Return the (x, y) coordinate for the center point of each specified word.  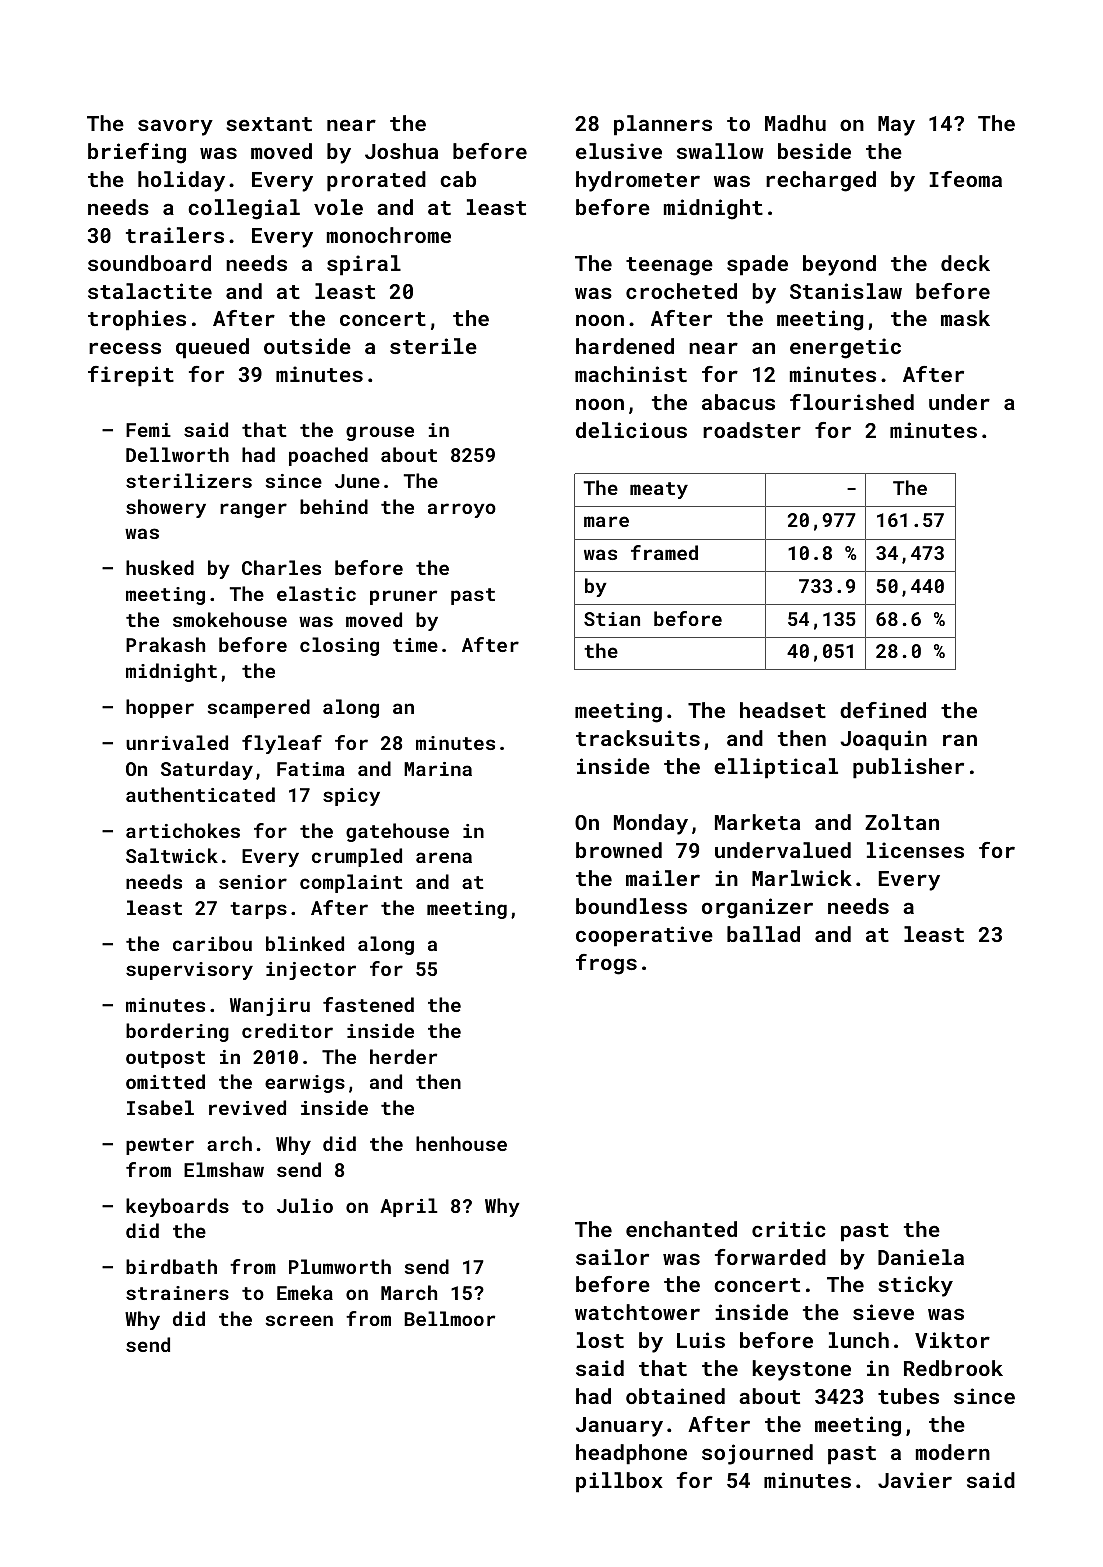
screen (299, 1320)
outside (307, 346)
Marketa (757, 822)
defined (883, 710)
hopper (160, 708)
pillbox (619, 1482)
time (415, 645)
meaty (659, 490)
